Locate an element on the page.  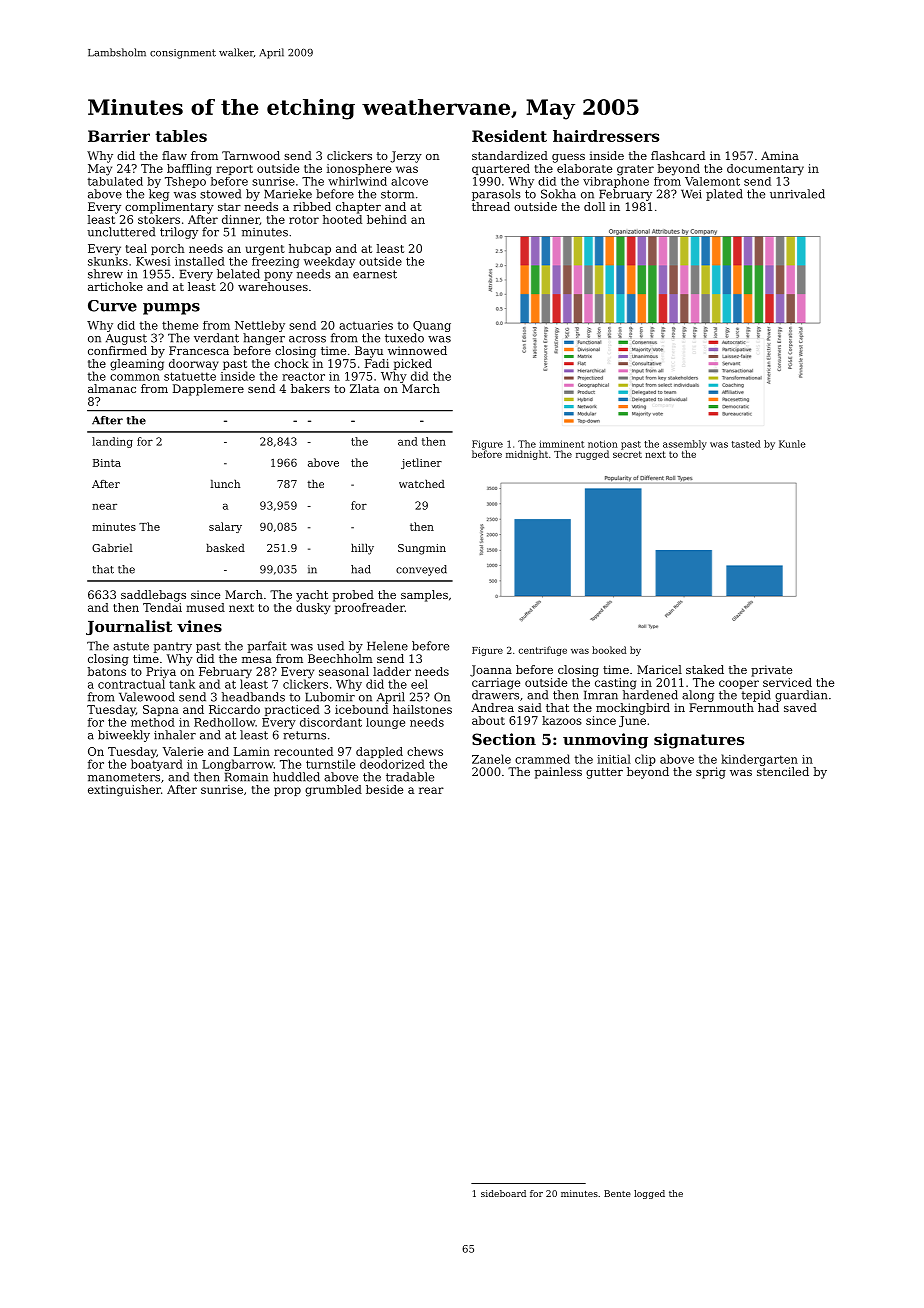
prop is located at coordinates (287, 791).
